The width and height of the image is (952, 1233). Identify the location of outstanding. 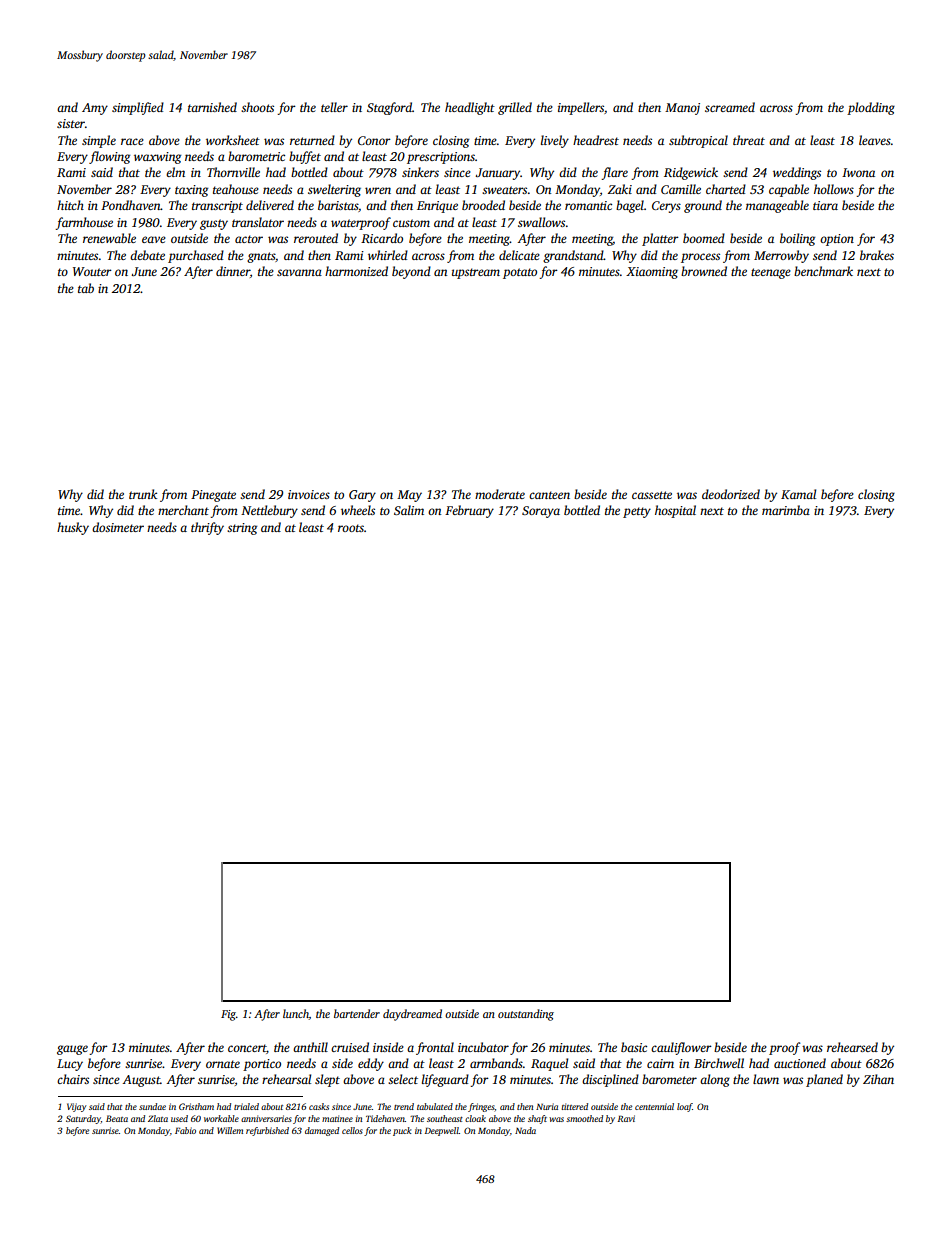
(526, 1015).
